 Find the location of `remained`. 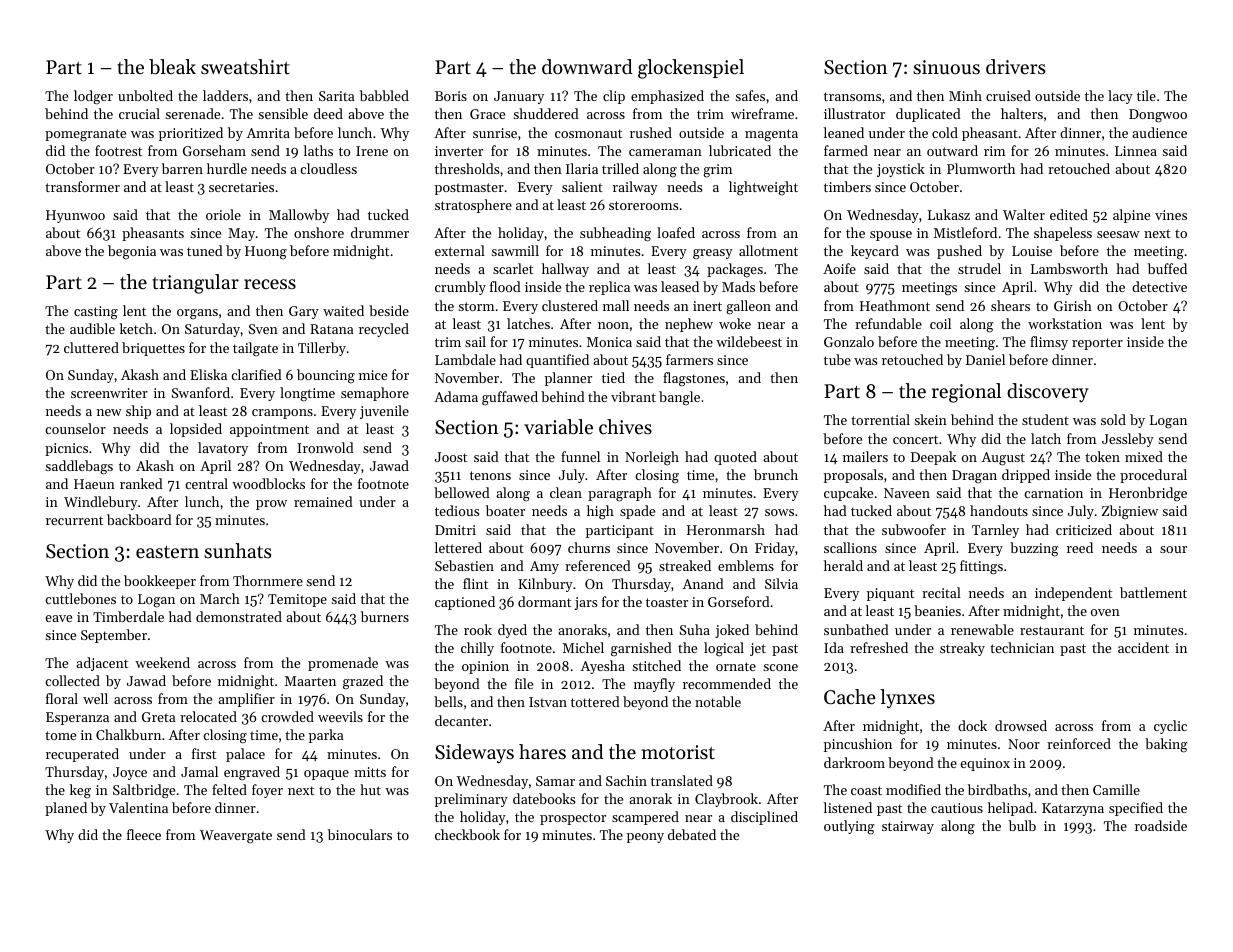

remained is located at coordinates (323, 501).
